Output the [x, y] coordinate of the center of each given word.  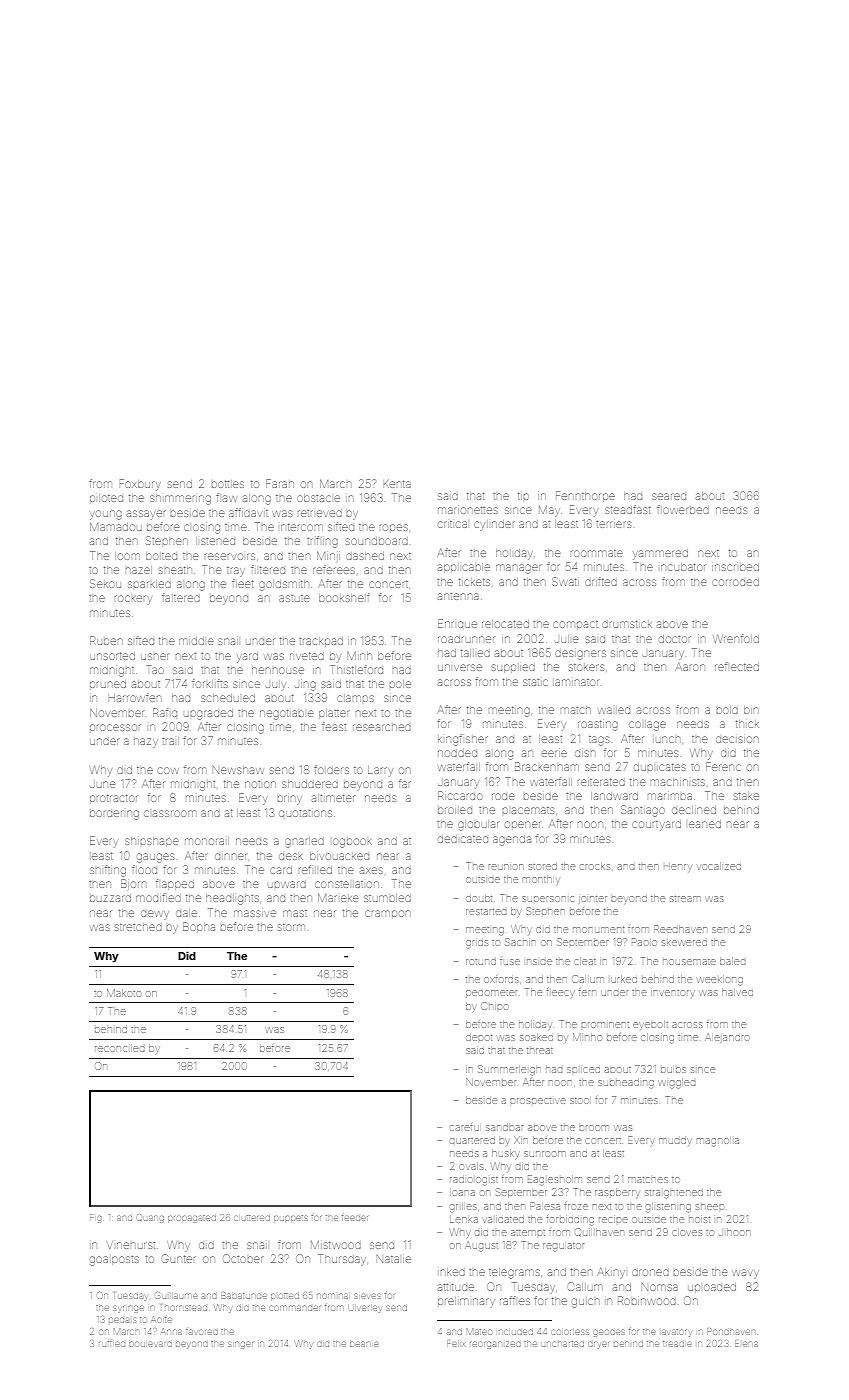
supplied [513, 668]
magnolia [718, 1142]
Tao [155, 669]
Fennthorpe [585, 495]
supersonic [548, 899]
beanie [364, 1344]
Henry [677, 868]
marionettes [468, 510]
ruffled [112, 1344]
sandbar [504, 1127]
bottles [228, 484]
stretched [138, 927]
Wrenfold [736, 638]
